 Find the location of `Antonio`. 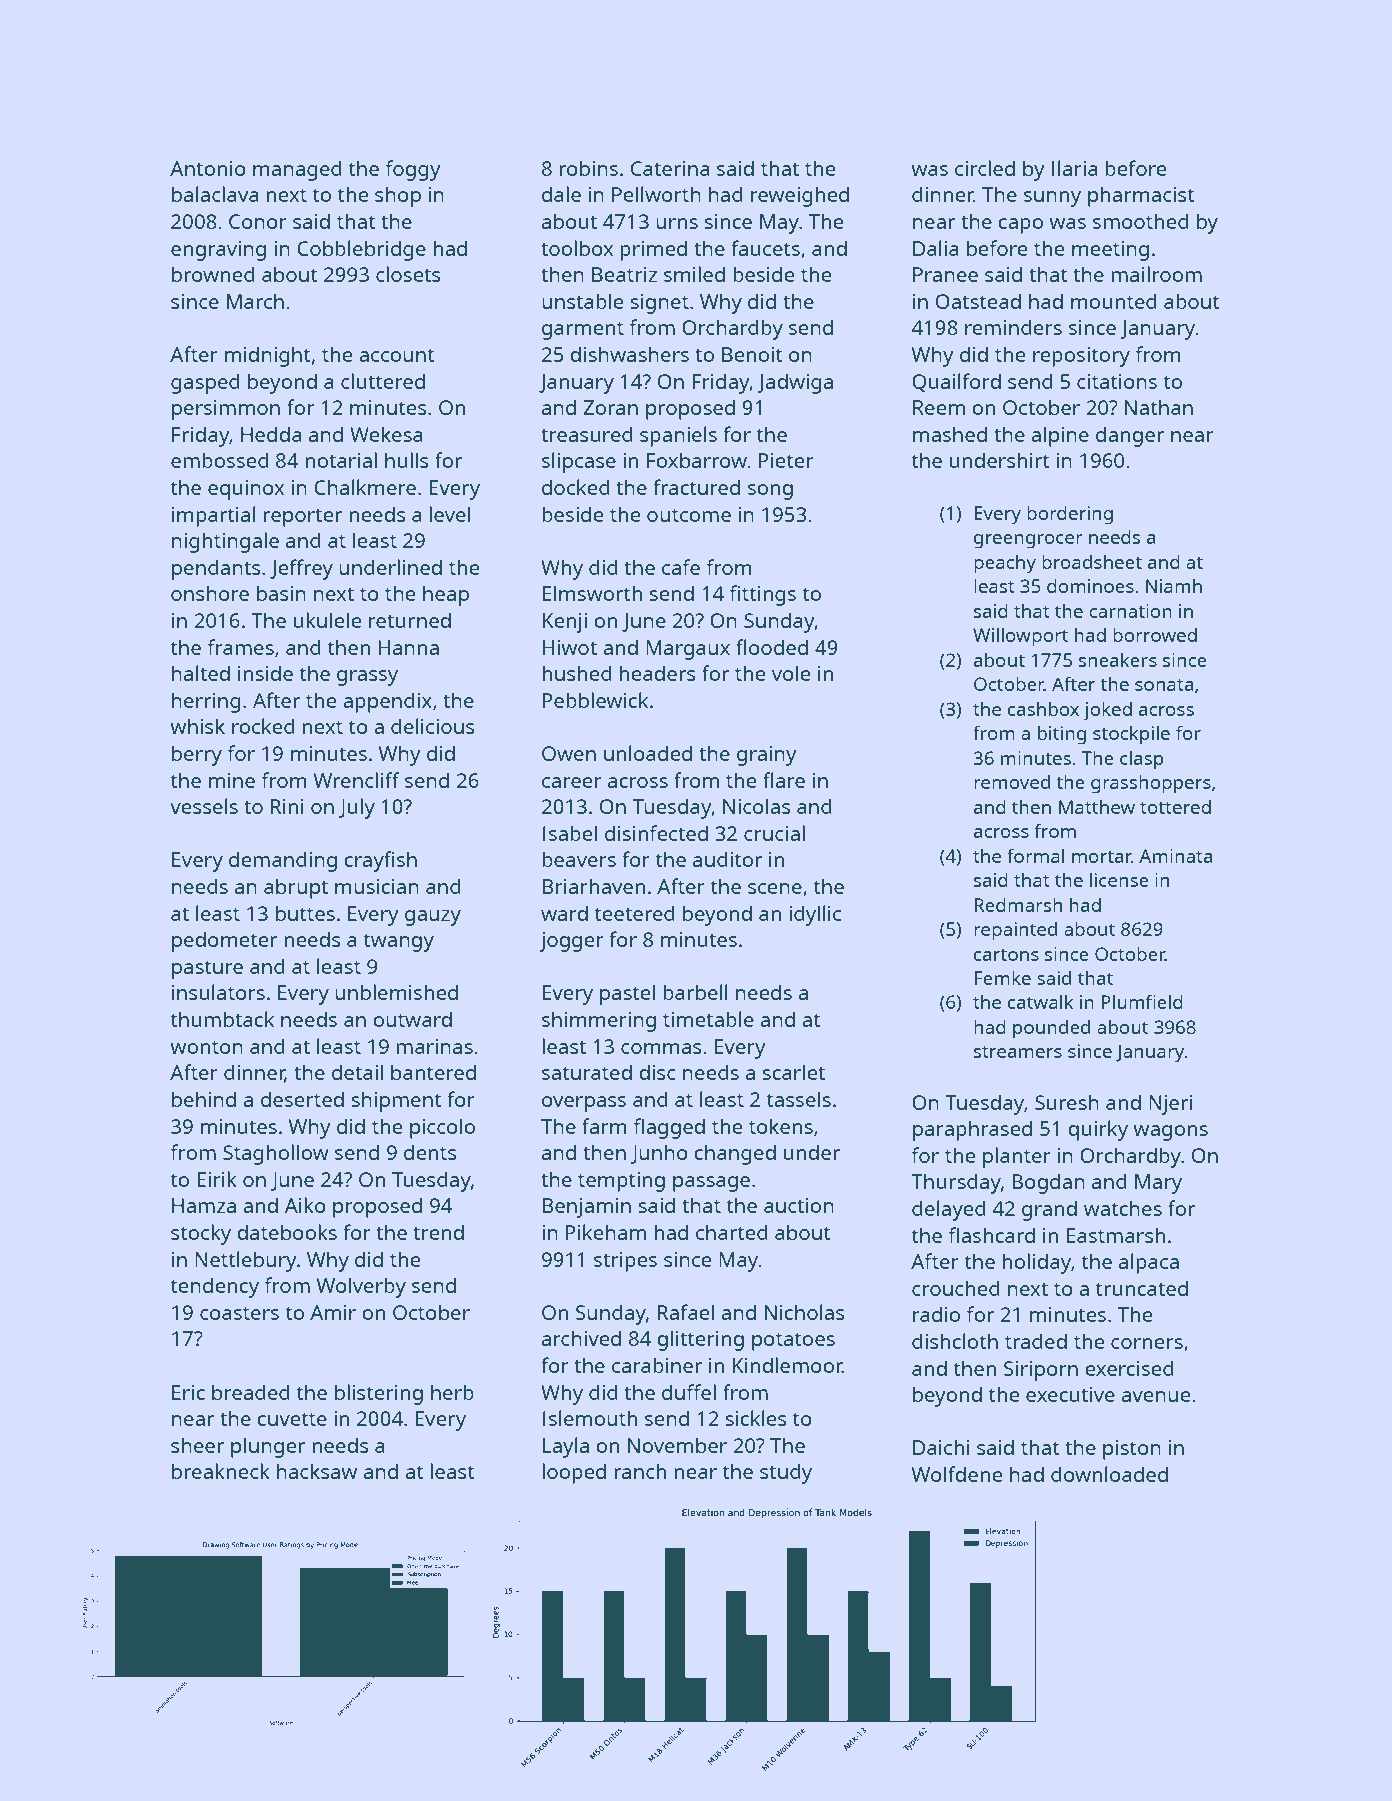

Antonio is located at coordinates (208, 168).
